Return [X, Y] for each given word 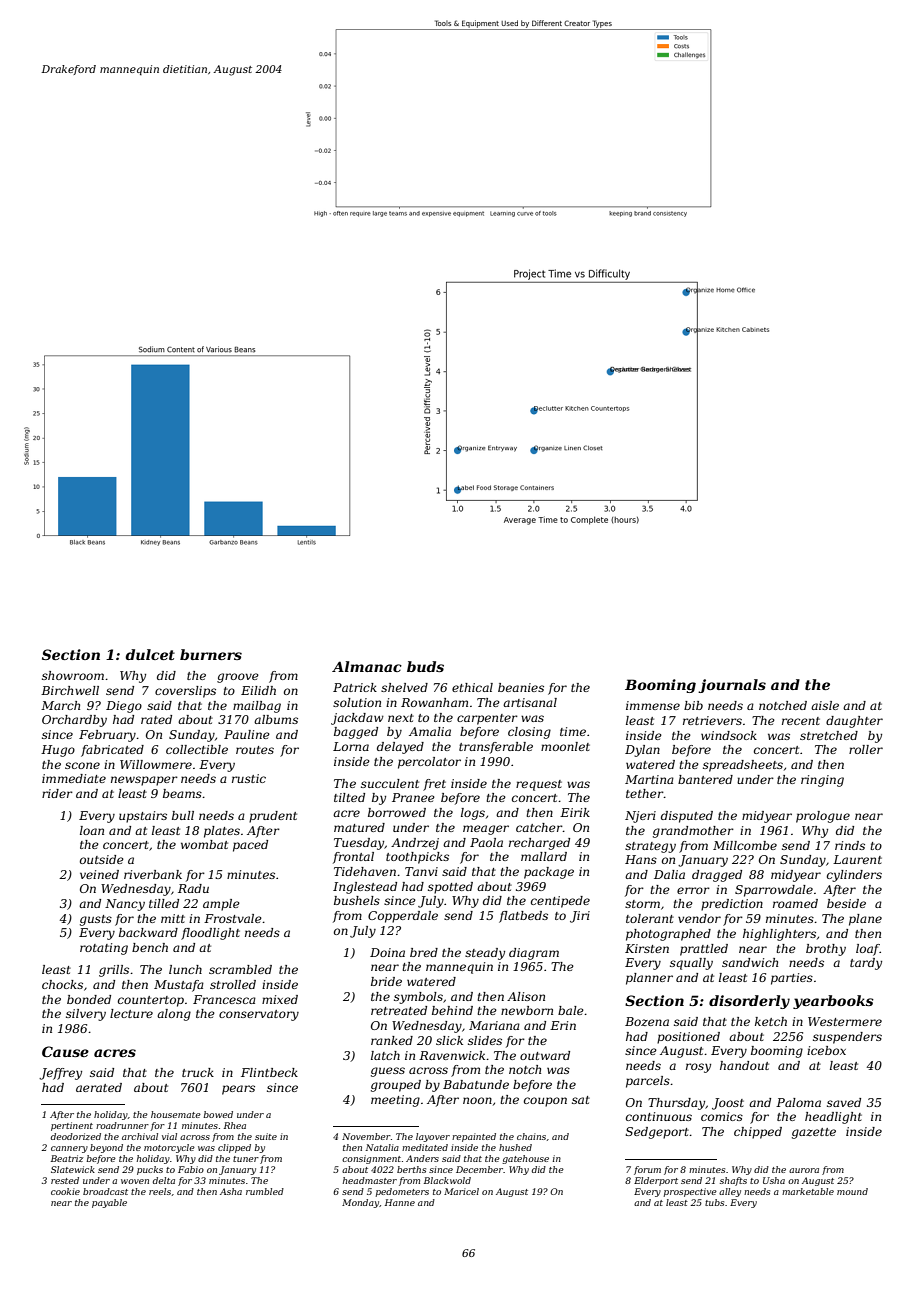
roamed [795, 903]
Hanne [400, 1202]
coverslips [185, 692]
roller [866, 749]
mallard [544, 856]
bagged [356, 733]
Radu [193, 888]
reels [160, 1191]
